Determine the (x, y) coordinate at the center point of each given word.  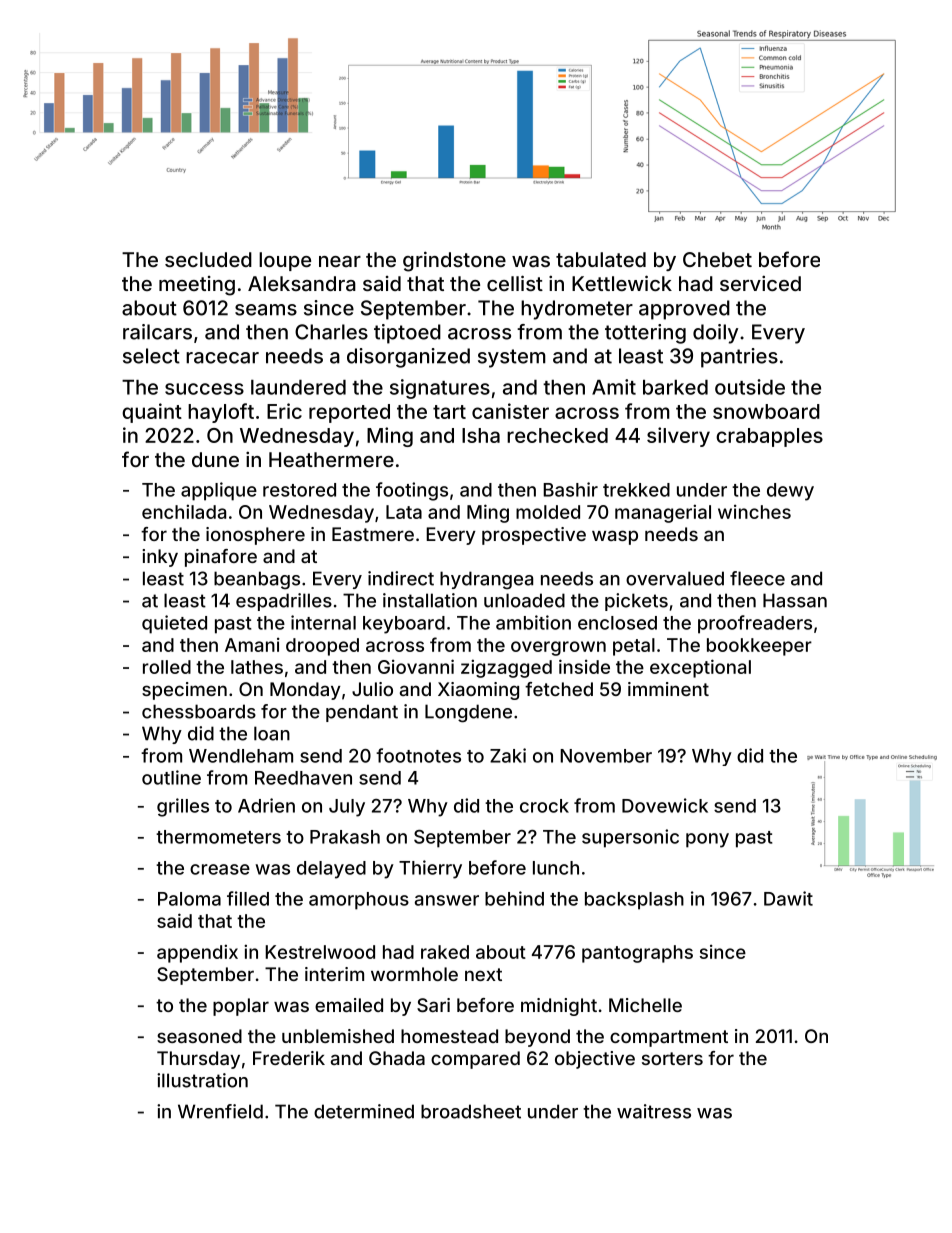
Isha (481, 435)
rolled (167, 667)
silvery (678, 437)
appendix (197, 953)
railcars (157, 332)
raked (445, 952)
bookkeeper (759, 647)
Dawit (788, 898)
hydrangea (486, 580)
